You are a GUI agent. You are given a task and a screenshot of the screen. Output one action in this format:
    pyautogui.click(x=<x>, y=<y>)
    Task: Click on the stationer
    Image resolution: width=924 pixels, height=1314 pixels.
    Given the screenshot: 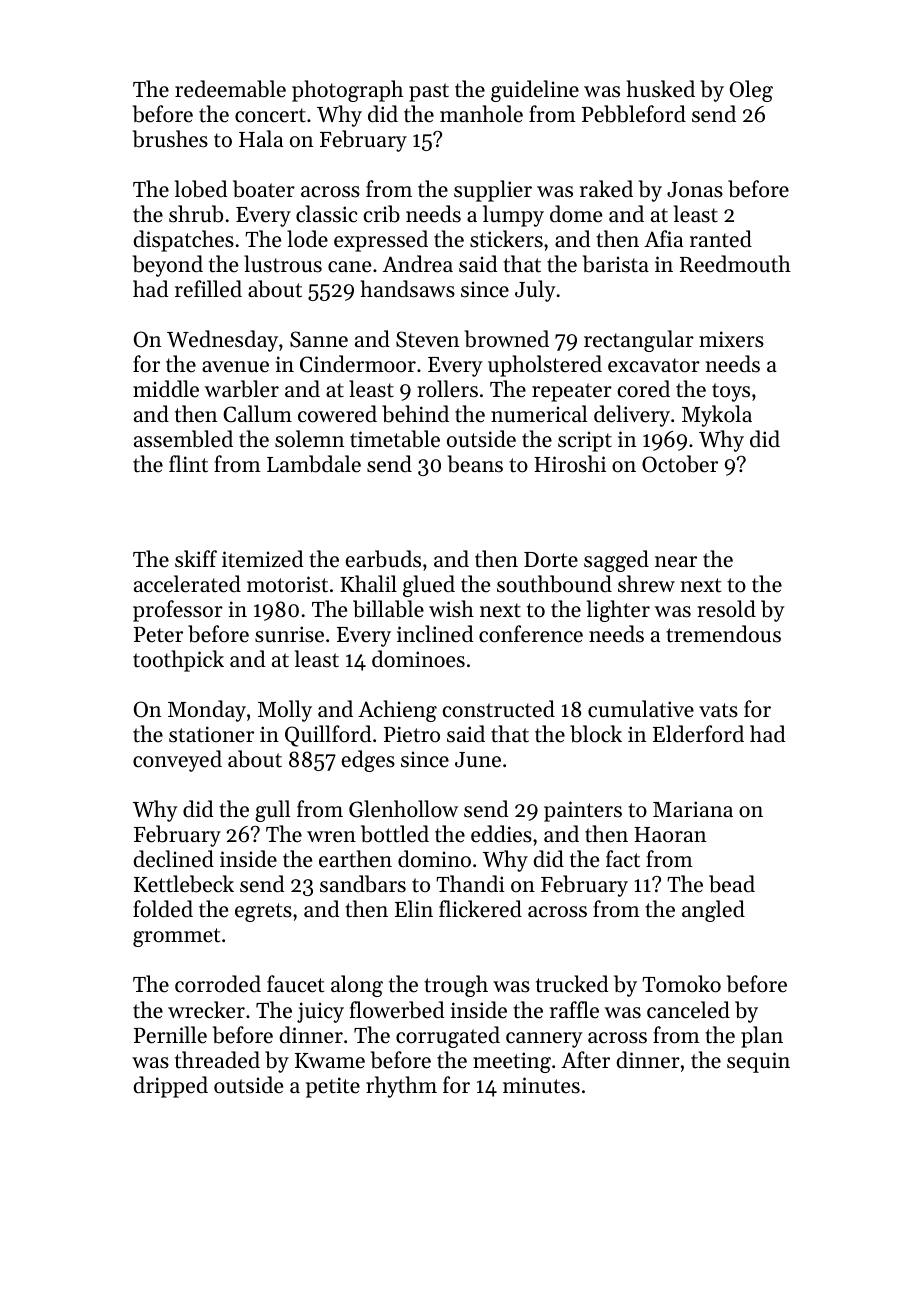 What is the action you would take?
    pyautogui.click(x=211, y=734)
